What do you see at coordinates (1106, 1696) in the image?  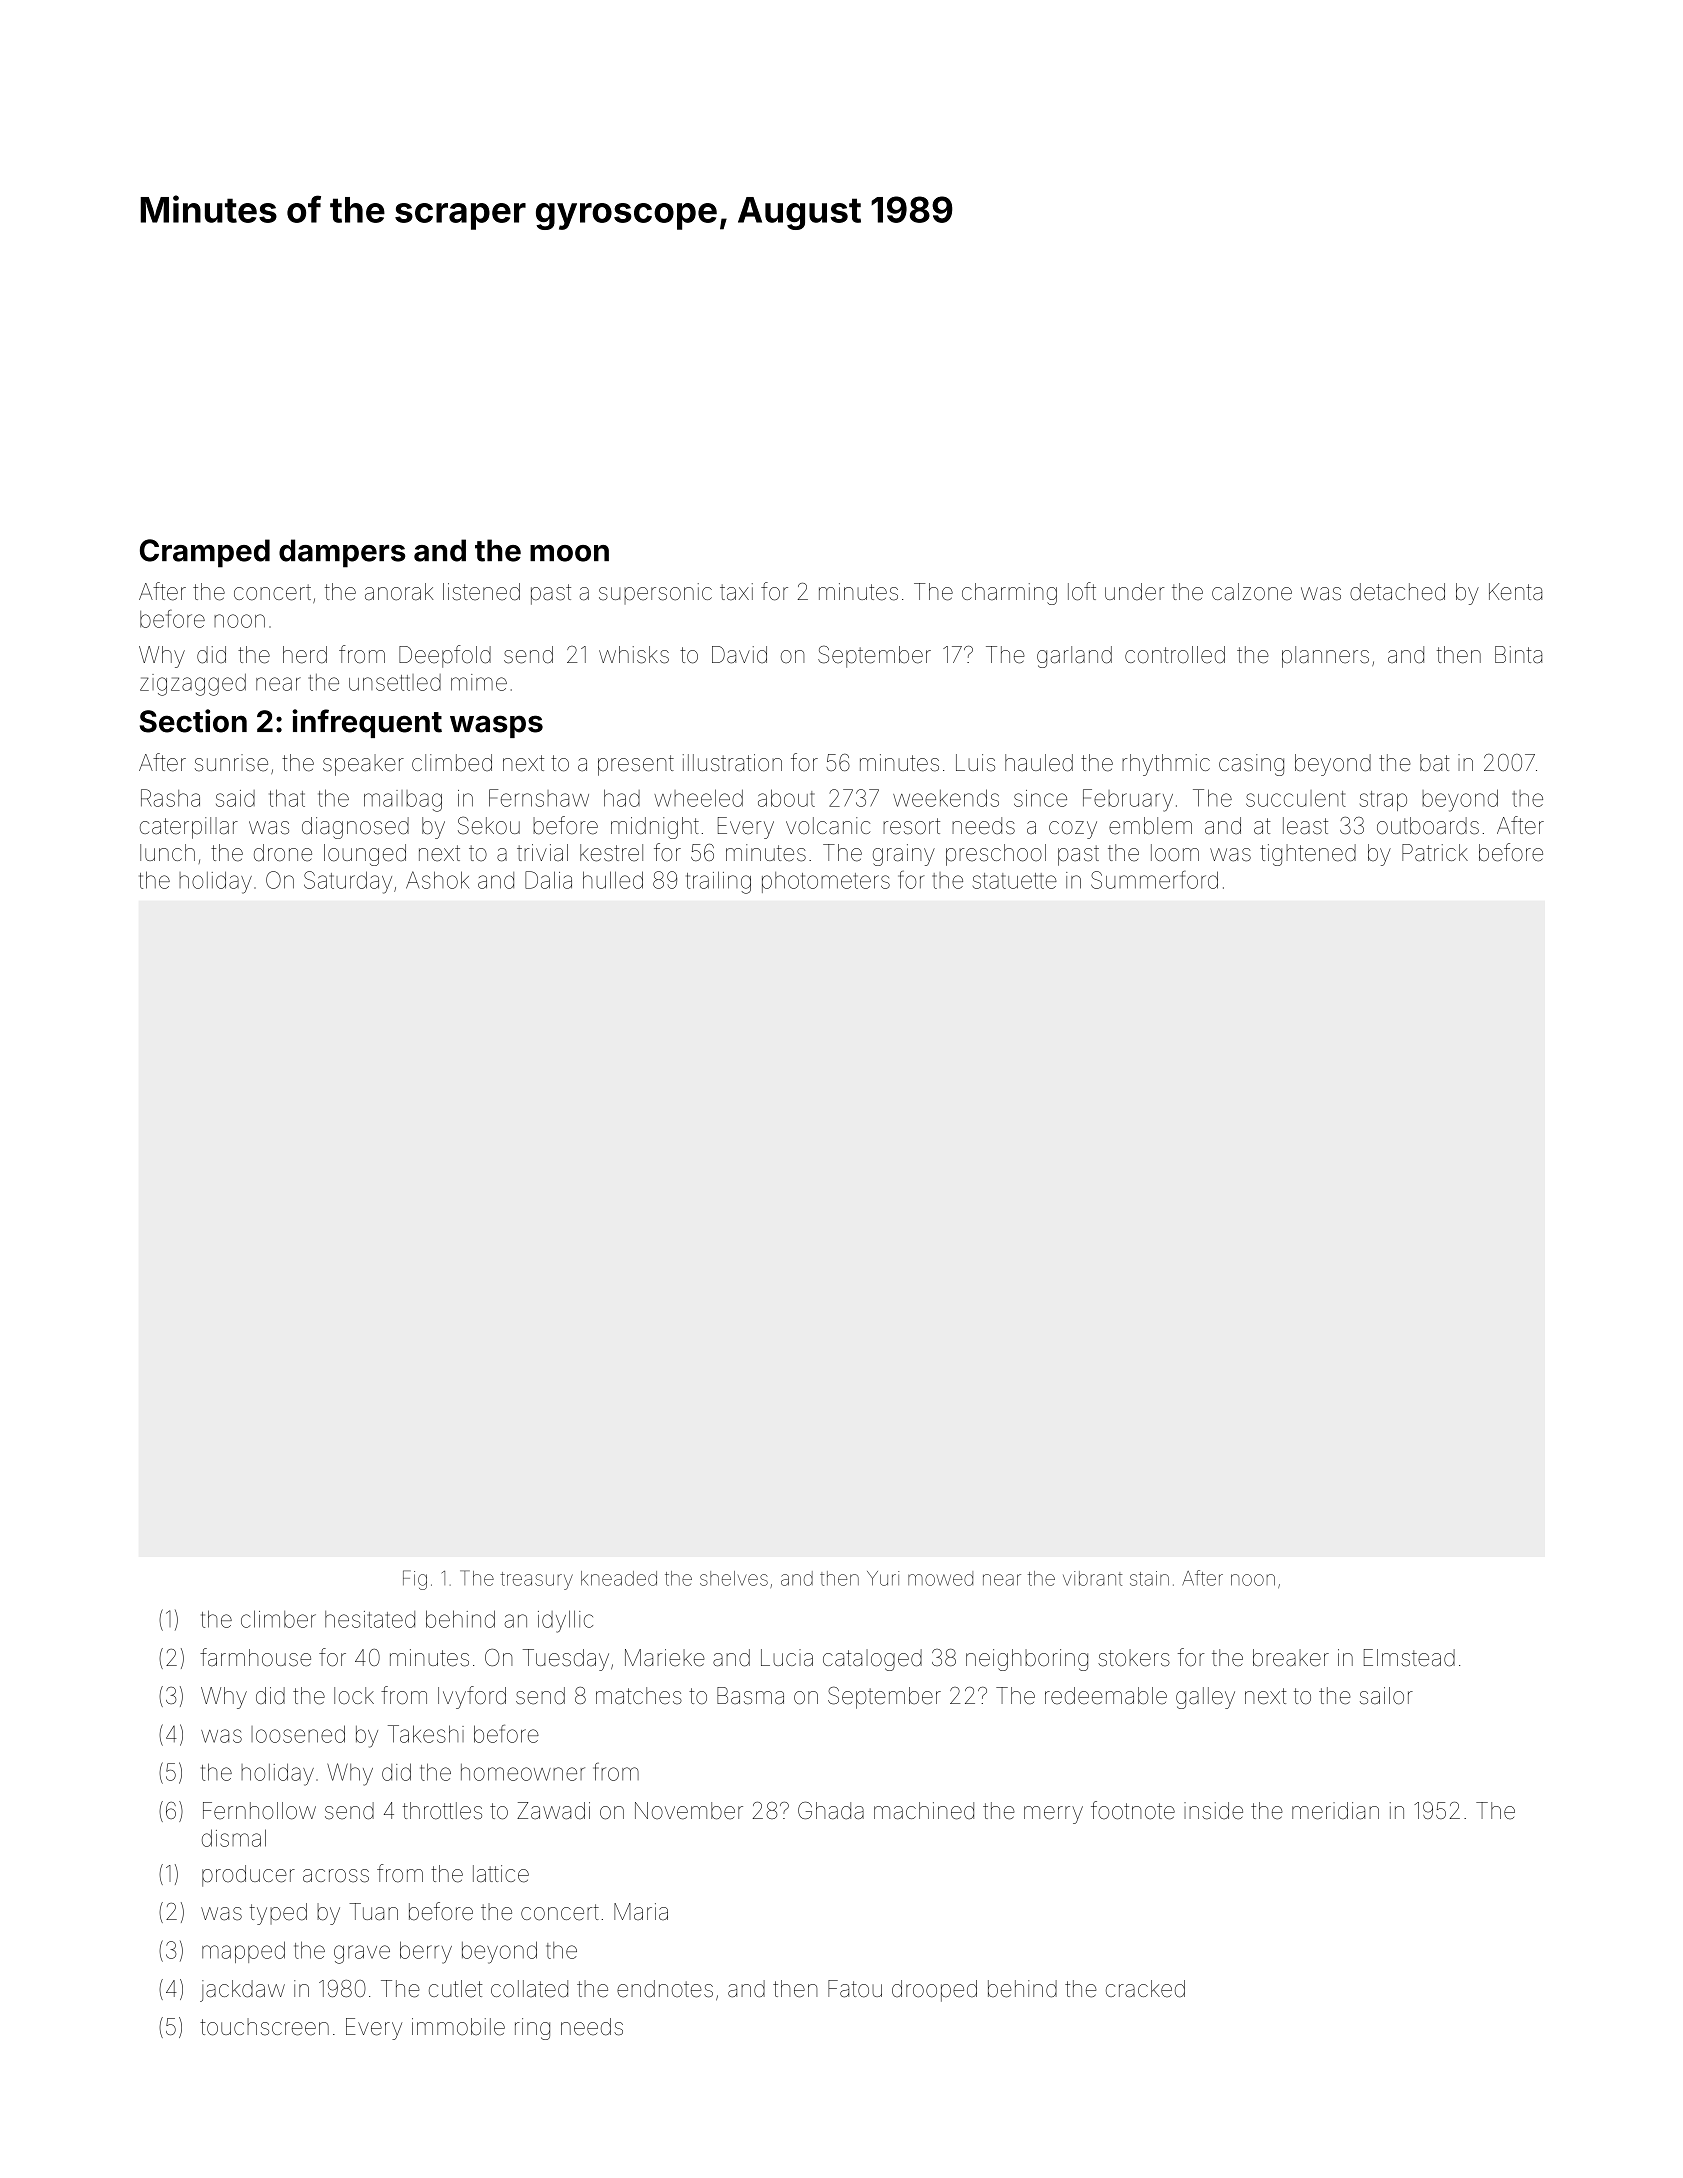 I see `redeemable` at bounding box center [1106, 1696].
